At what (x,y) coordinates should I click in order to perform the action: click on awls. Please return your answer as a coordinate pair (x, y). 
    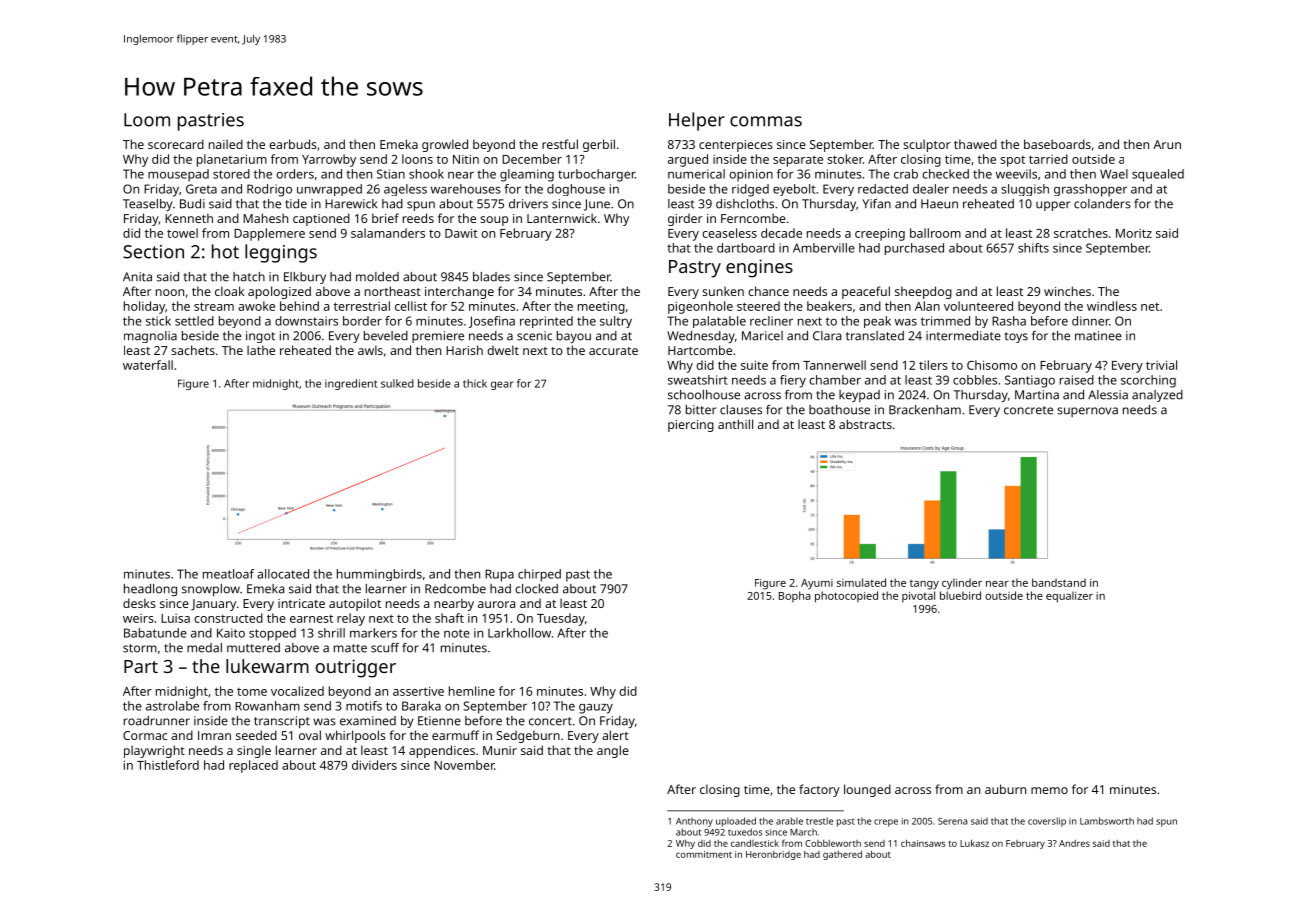
    Looking at the image, I should click on (370, 350).
